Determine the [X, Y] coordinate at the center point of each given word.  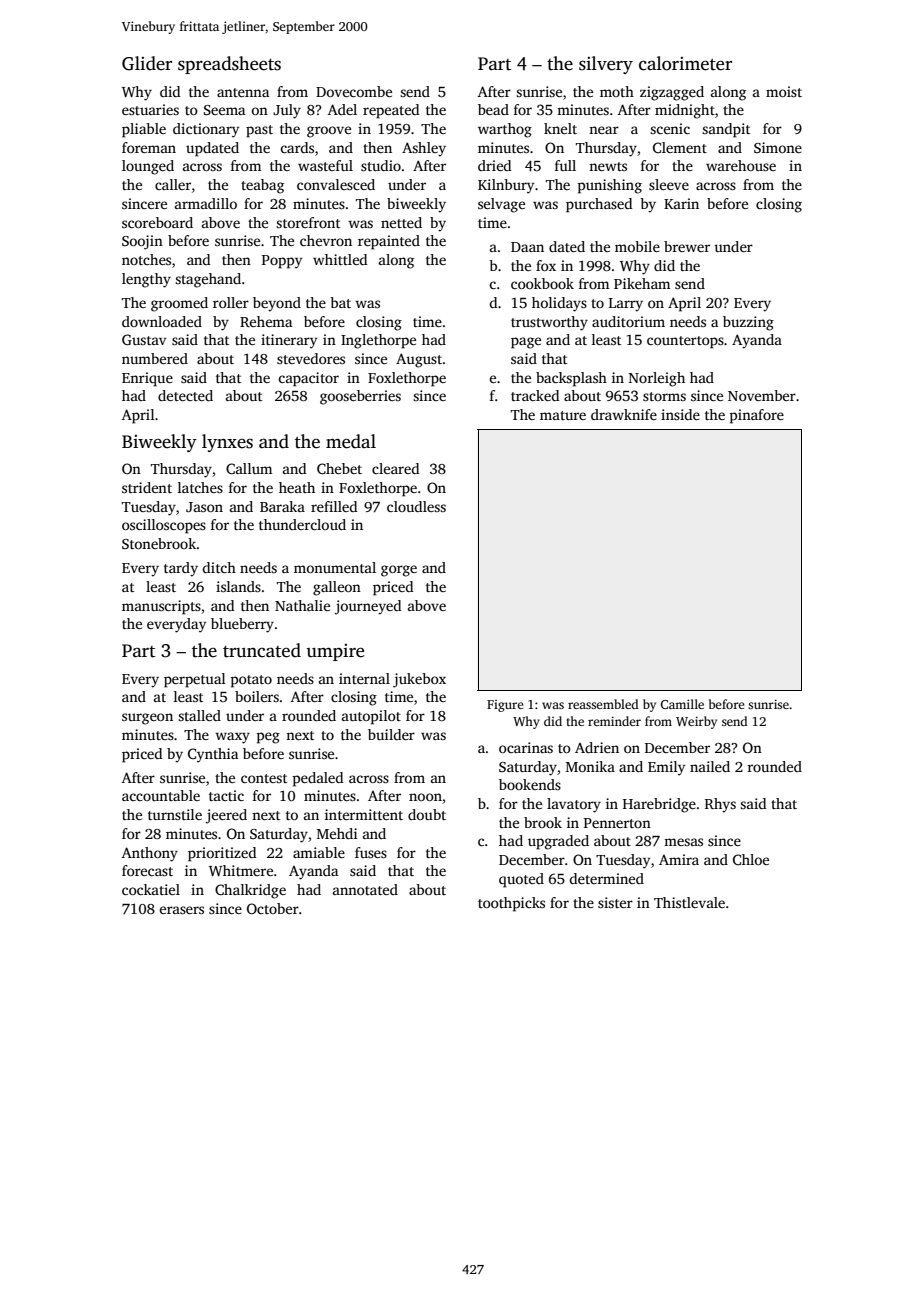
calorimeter [685, 63]
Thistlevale [689, 902]
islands [238, 586]
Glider [147, 63]
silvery [606, 65]
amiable [319, 852]
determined [606, 878]
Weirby [696, 722]
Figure [505, 706]
